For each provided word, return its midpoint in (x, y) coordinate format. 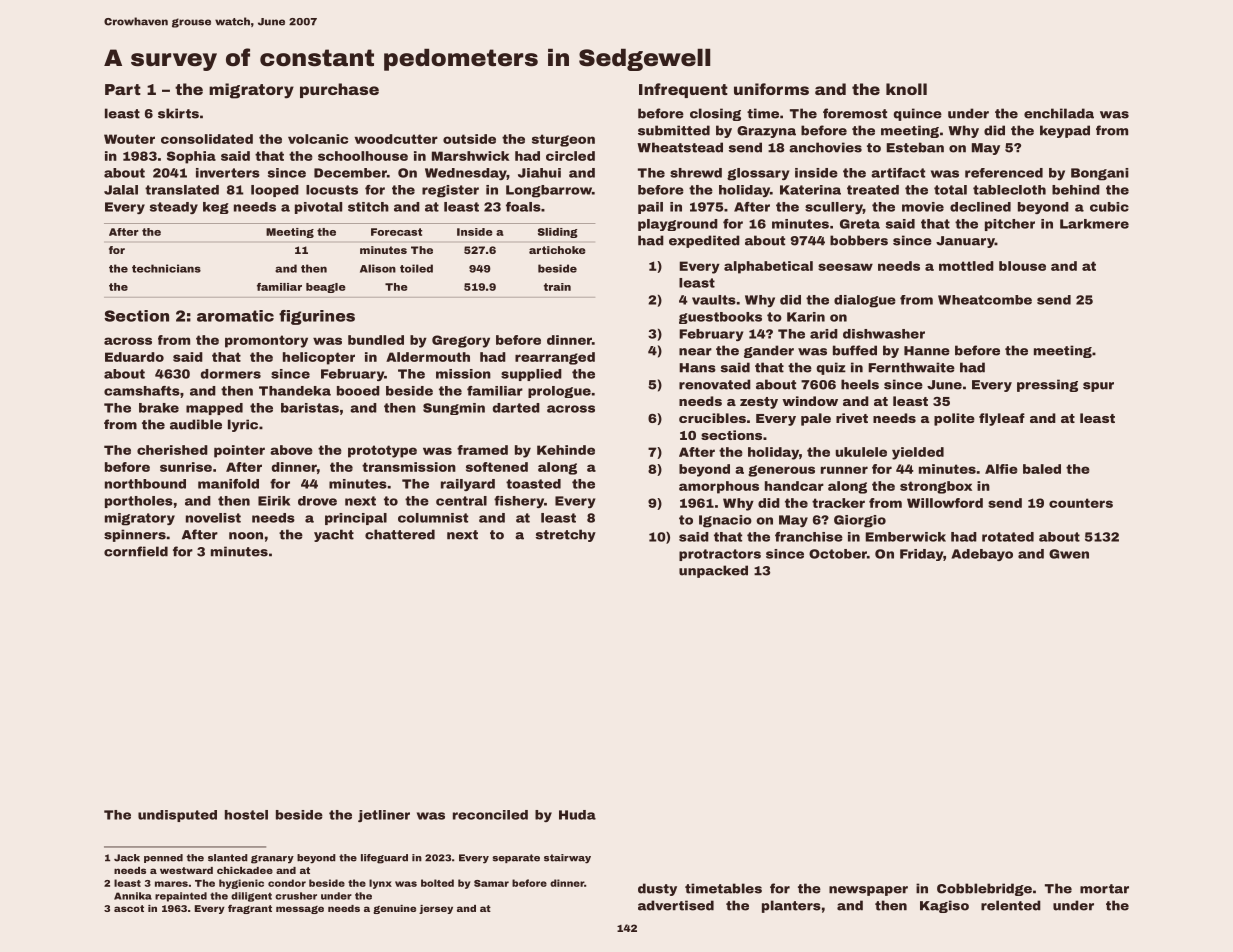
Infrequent (683, 90)
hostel (246, 815)
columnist (433, 518)
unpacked (713, 571)
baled (1042, 469)
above (291, 450)
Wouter (129, 139)
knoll (906, 89)
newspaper (868, 891)
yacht (334, 535)
